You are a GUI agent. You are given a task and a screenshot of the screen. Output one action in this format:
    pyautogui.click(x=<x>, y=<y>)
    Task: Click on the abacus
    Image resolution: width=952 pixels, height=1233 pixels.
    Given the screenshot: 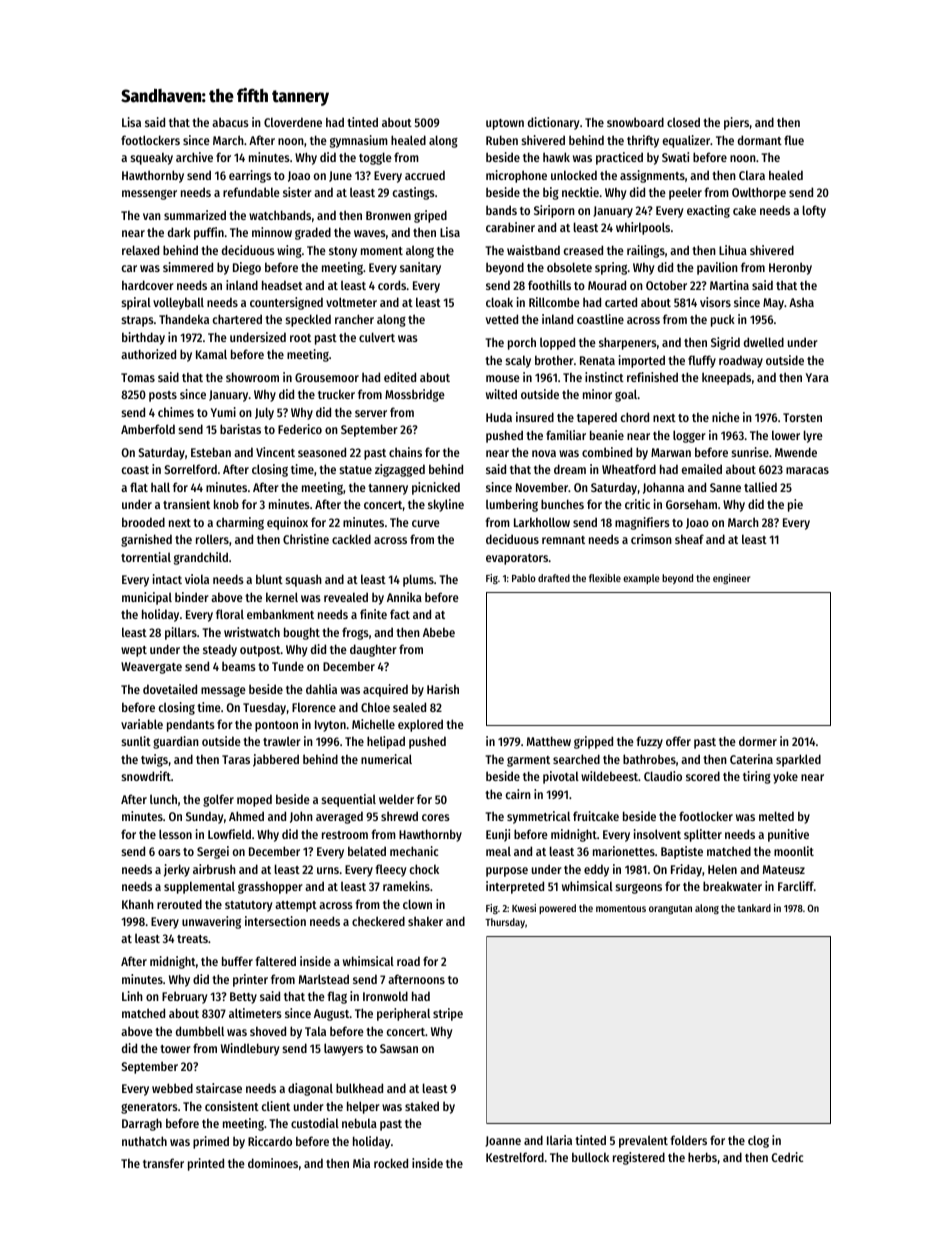 What is the action you would take?
    pyautogui.click(x=230, y=122)
